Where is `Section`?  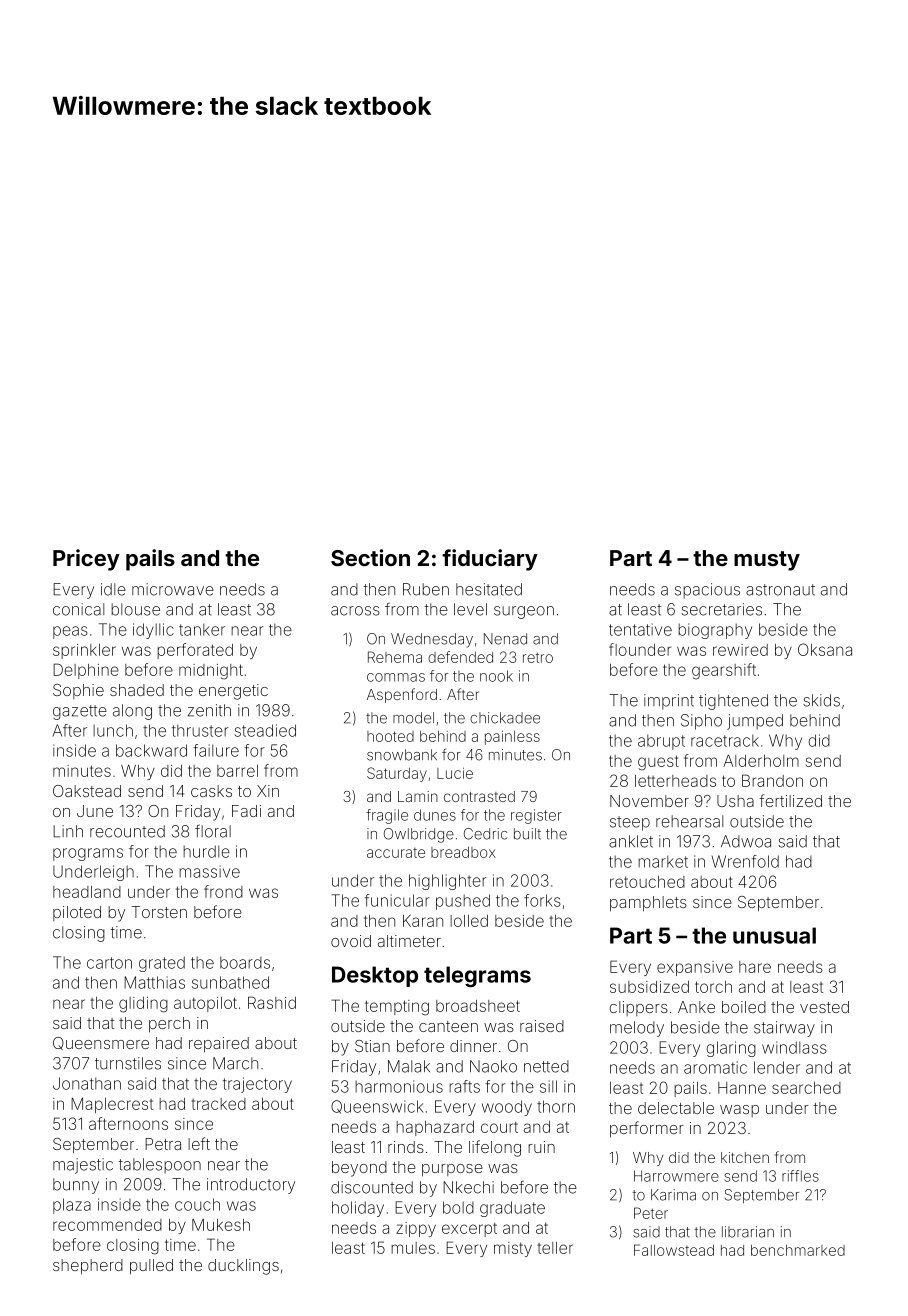
Section is located at coordinates (370, 557).
